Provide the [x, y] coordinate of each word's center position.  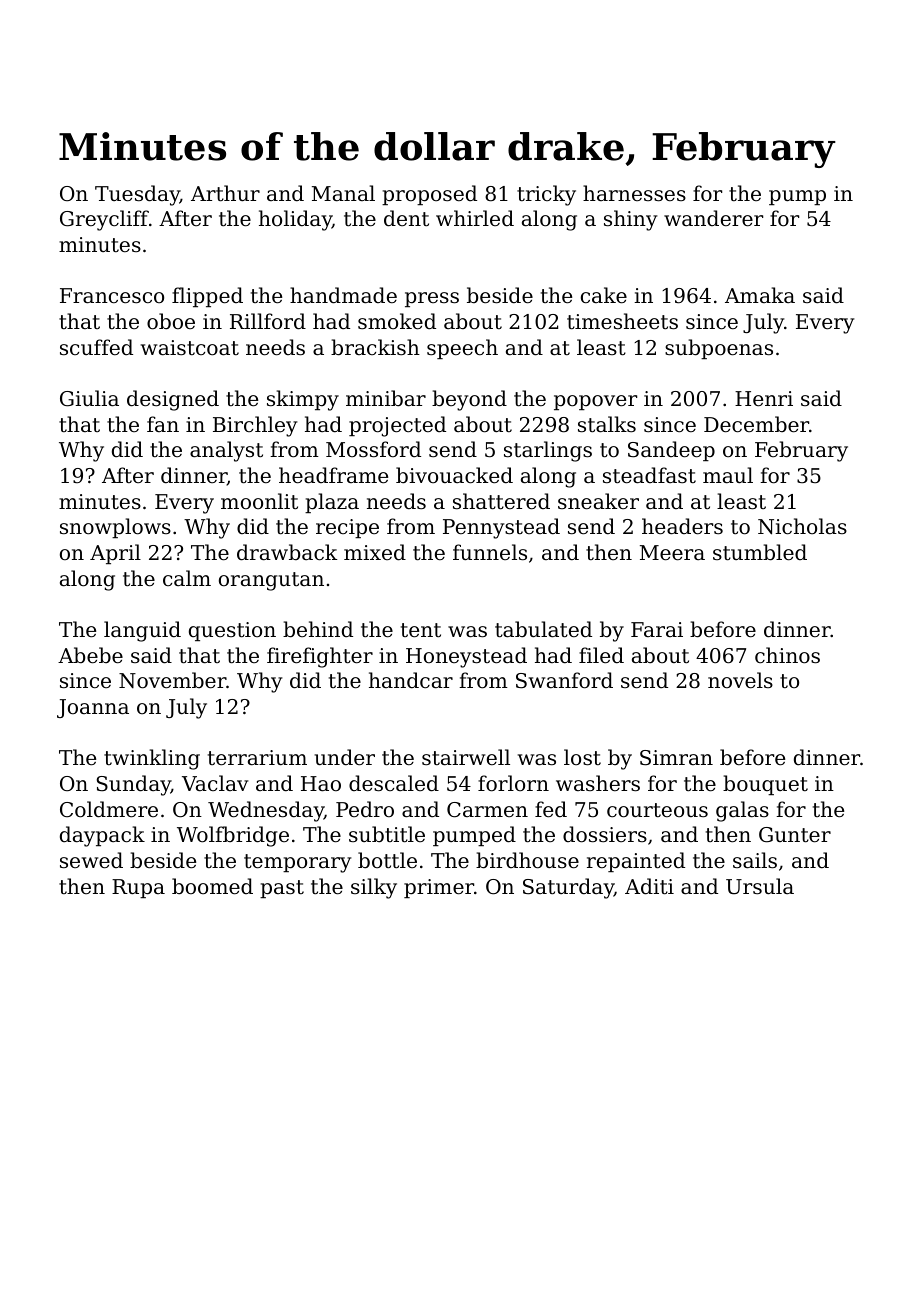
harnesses [634, 193]
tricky [546, 195]
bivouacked [454, 475]
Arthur [225, 193]
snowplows [115, 528]
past [282, 889]
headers [682, 526]
